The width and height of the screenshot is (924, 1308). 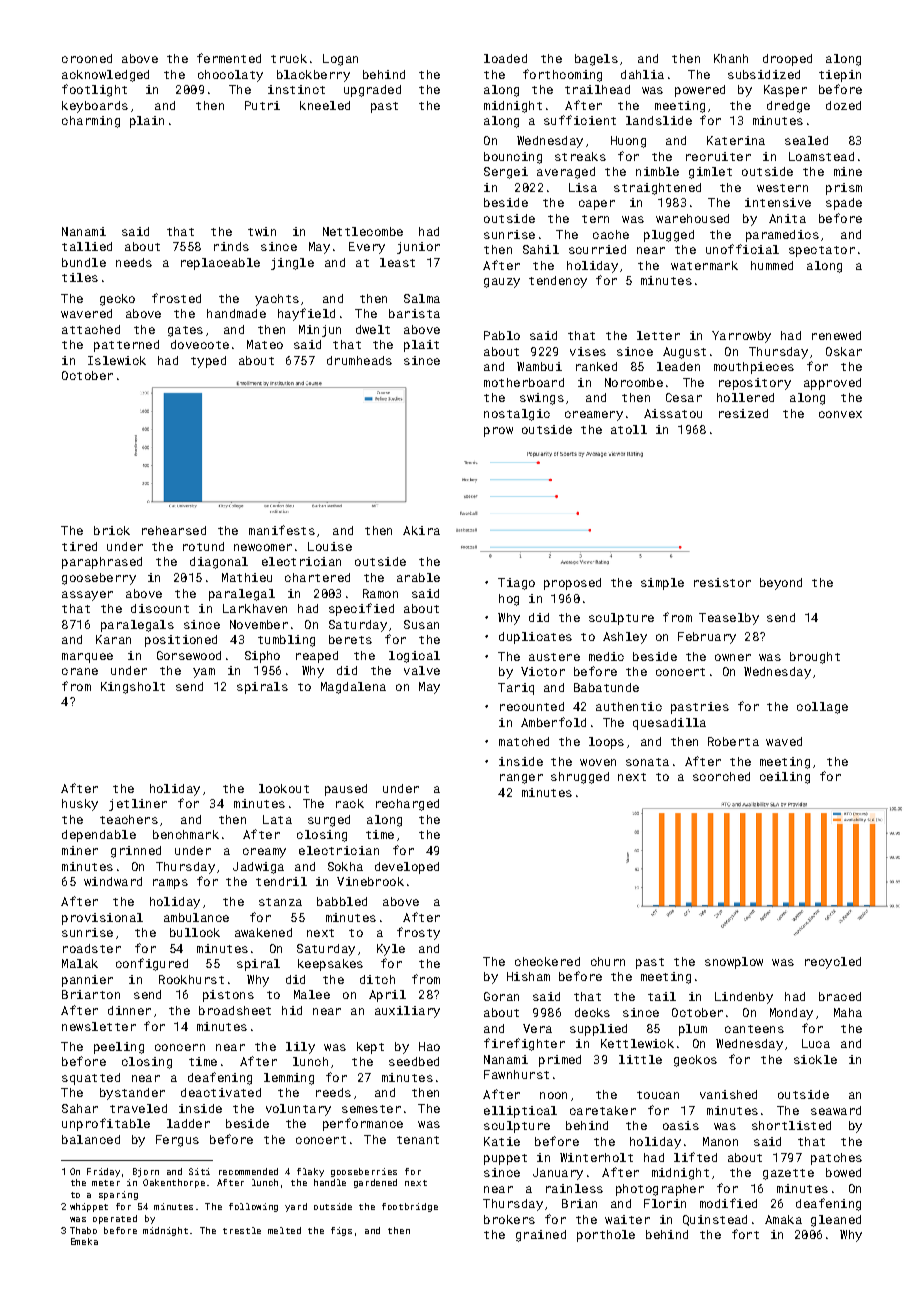 I want to click on meter, so click(x=106, y=1183).
